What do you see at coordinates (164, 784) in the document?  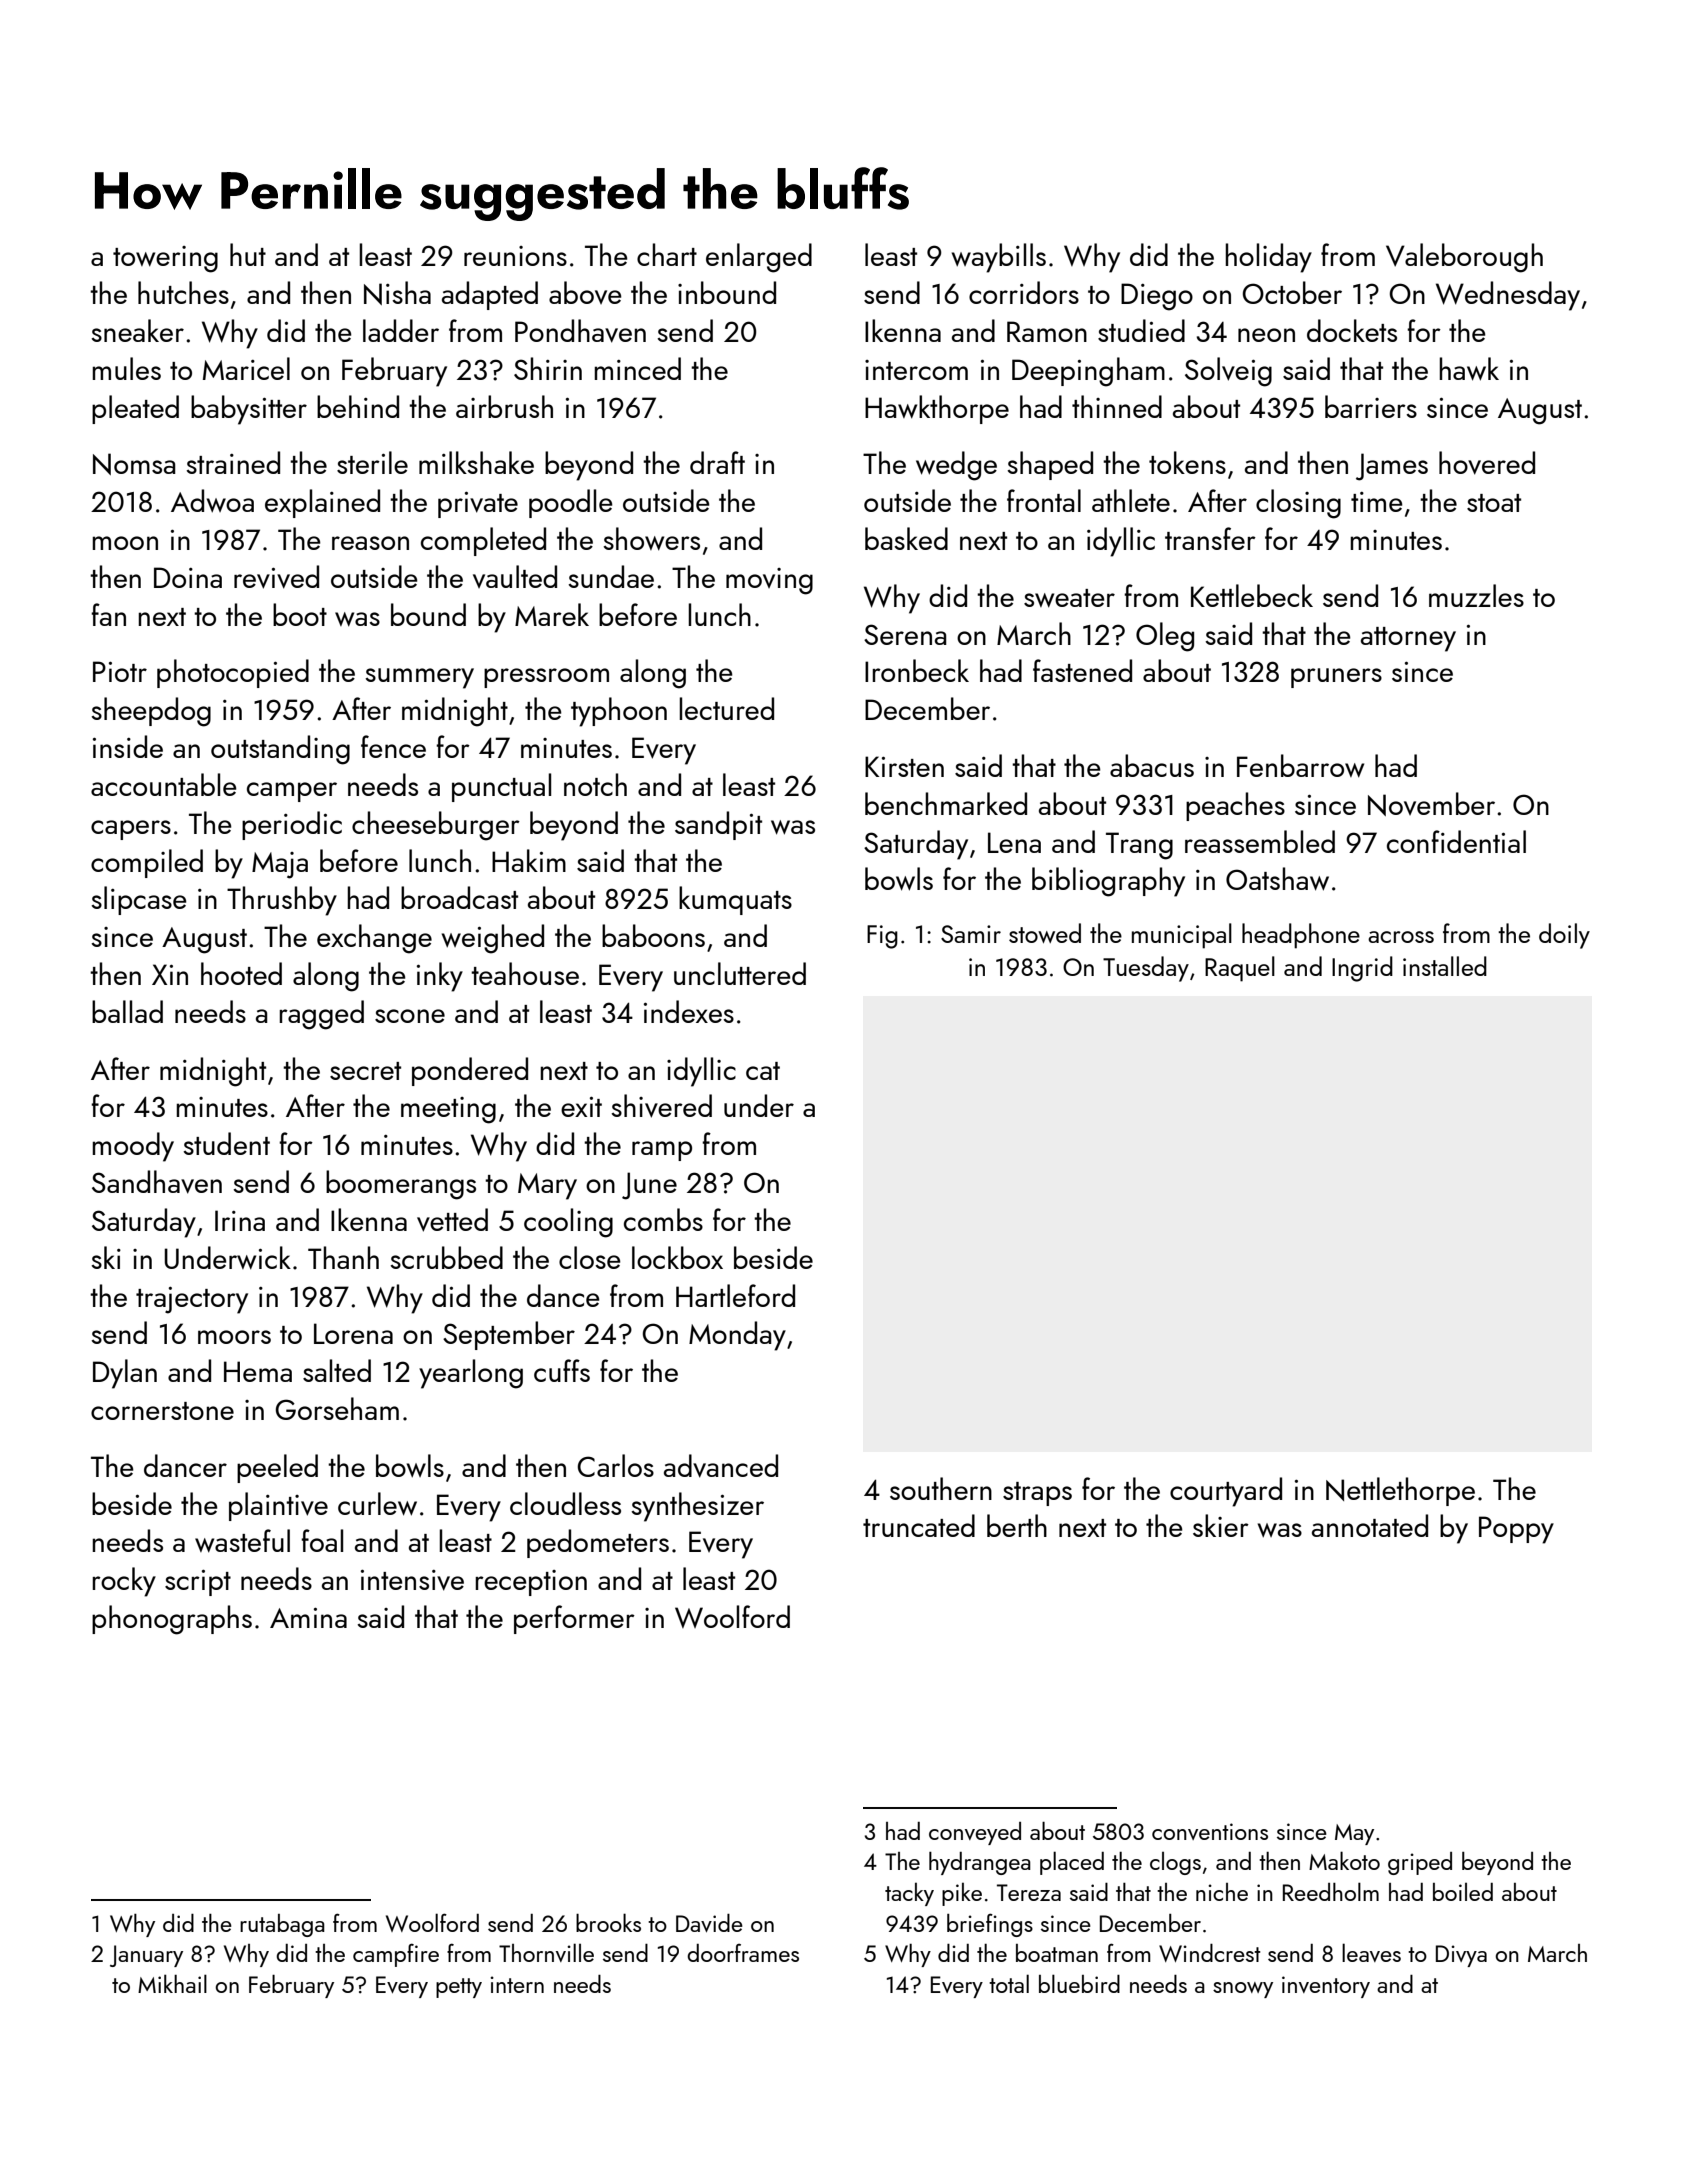 I see `accountable` at bounding box center [164, 784].
